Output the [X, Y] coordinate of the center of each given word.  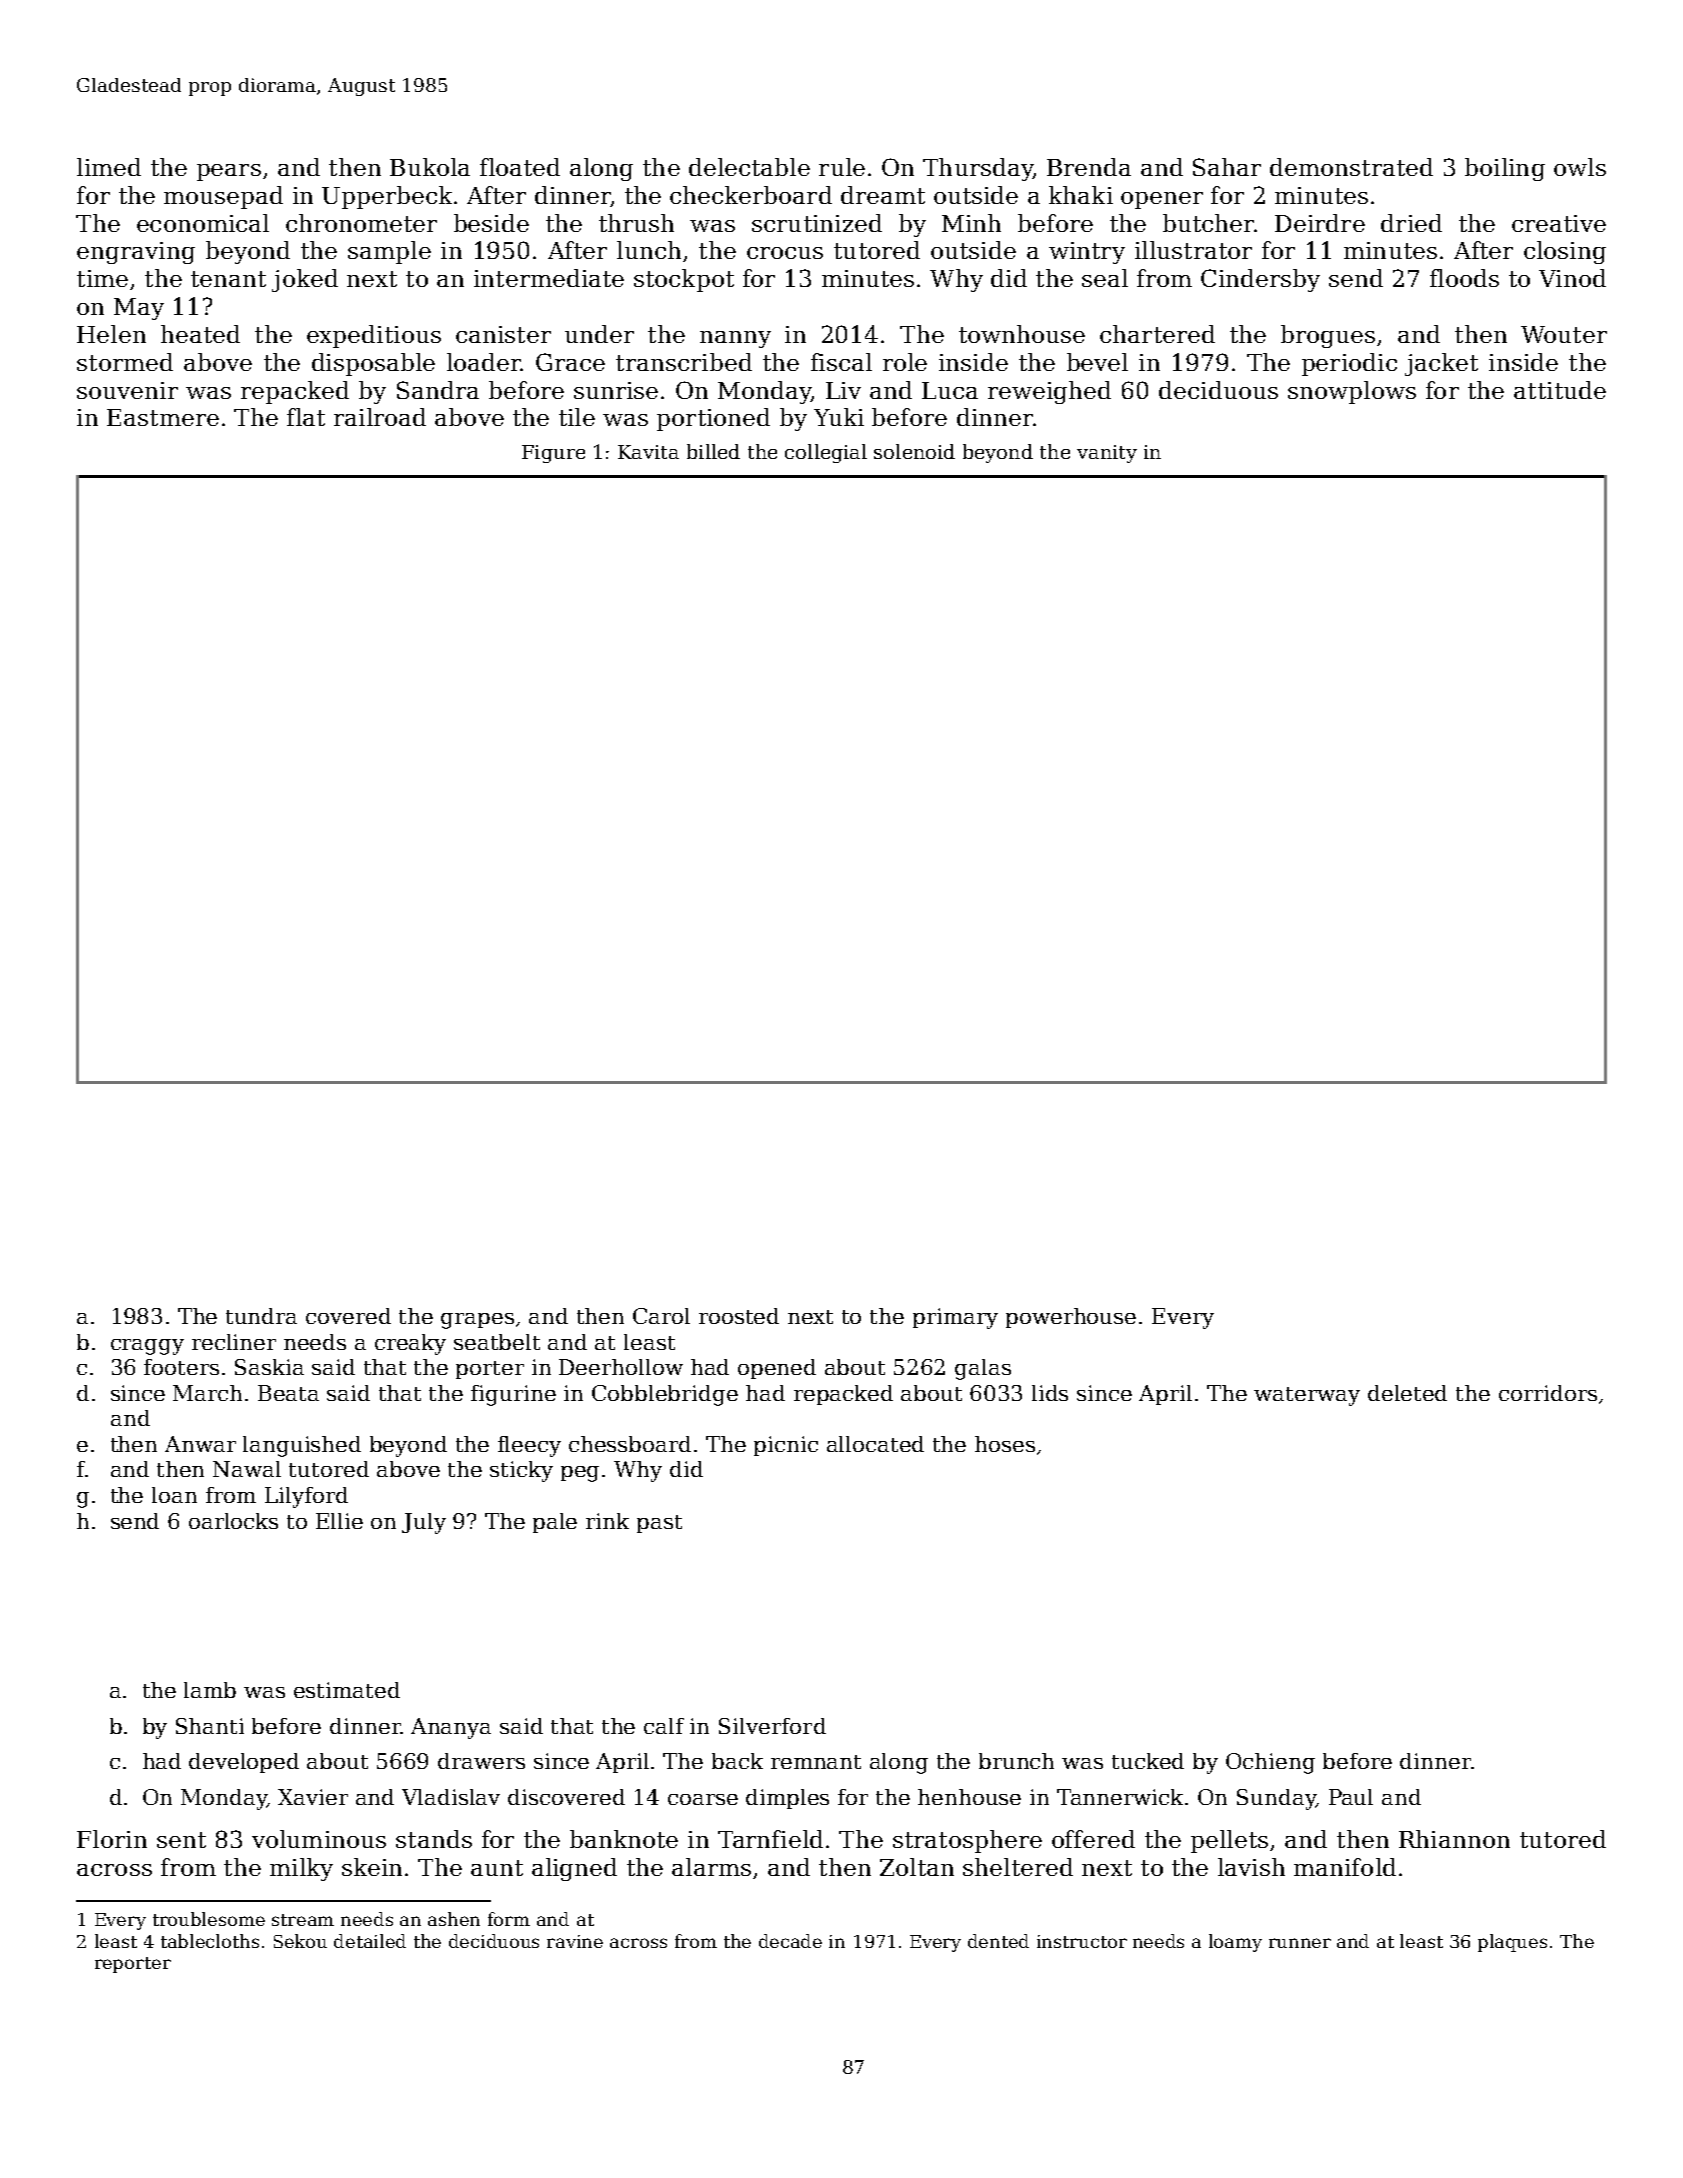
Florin [112, 1839]
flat [306, 417]
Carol [661, 1316]
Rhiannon [1454, 1839]
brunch [1016, 1761]
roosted [739, 1316]
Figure [553, 454]
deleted [1407, 1393]
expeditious [374, 336]
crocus [785, 253]
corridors [1548, 1393]
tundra [261, 1316]
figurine [513, 1395]
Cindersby [1260, 280]
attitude [1560, 390]
